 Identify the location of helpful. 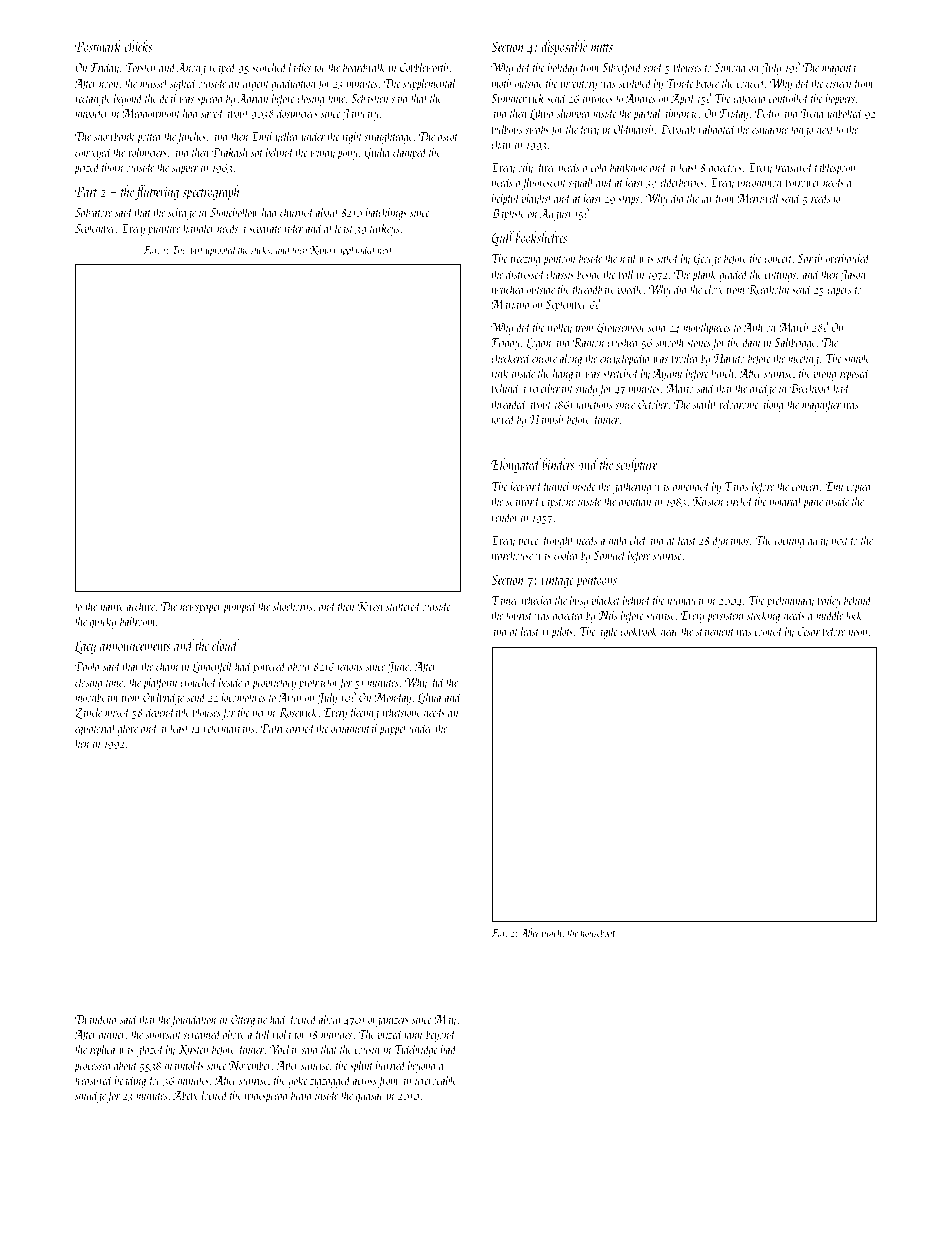
(506, 199).
